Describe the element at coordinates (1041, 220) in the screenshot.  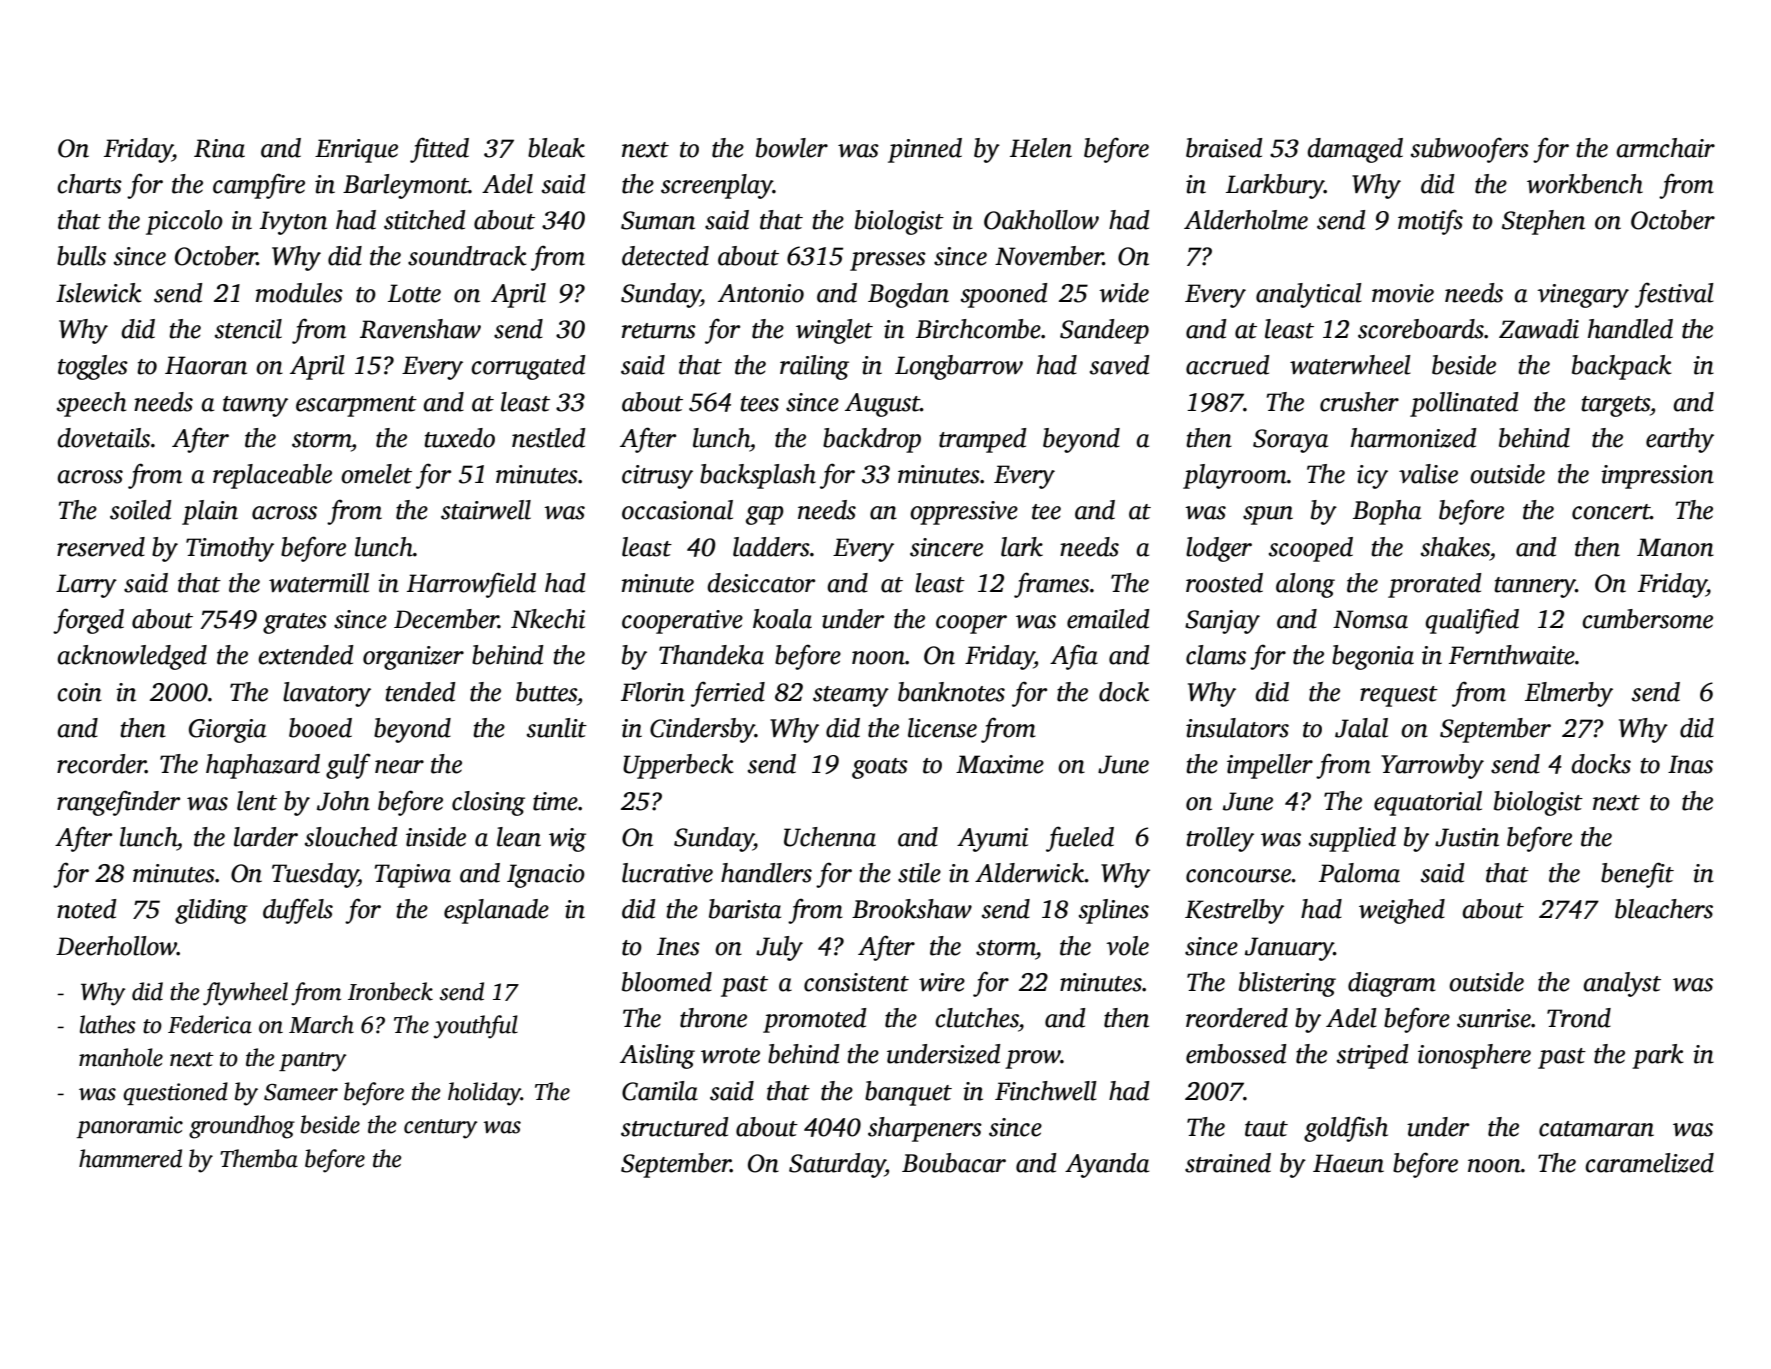
I see `Oakhollow` at that location.
